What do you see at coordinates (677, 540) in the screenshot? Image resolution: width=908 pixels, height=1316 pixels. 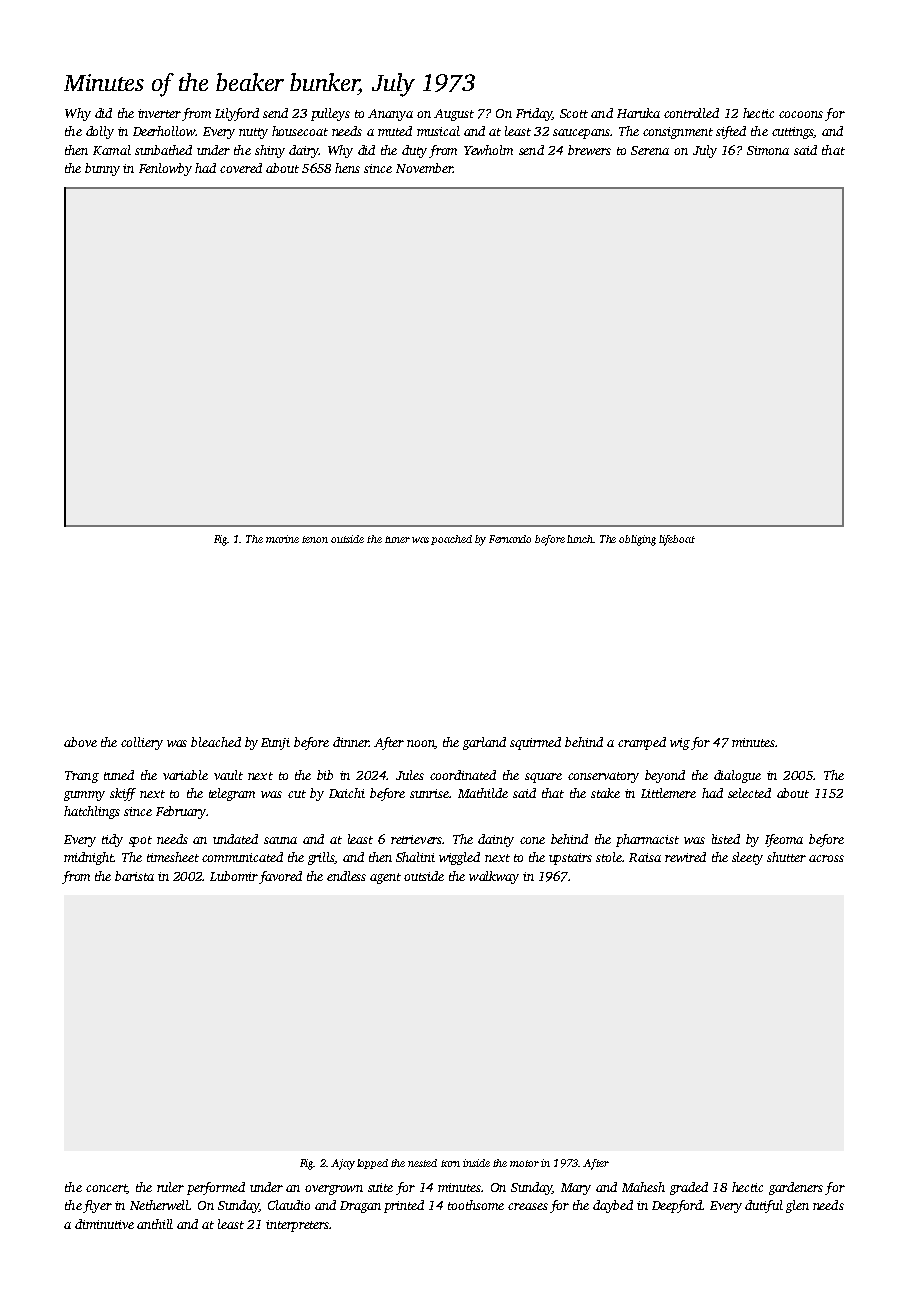 I see `lifeboat` at bounding box center [677, 540].
